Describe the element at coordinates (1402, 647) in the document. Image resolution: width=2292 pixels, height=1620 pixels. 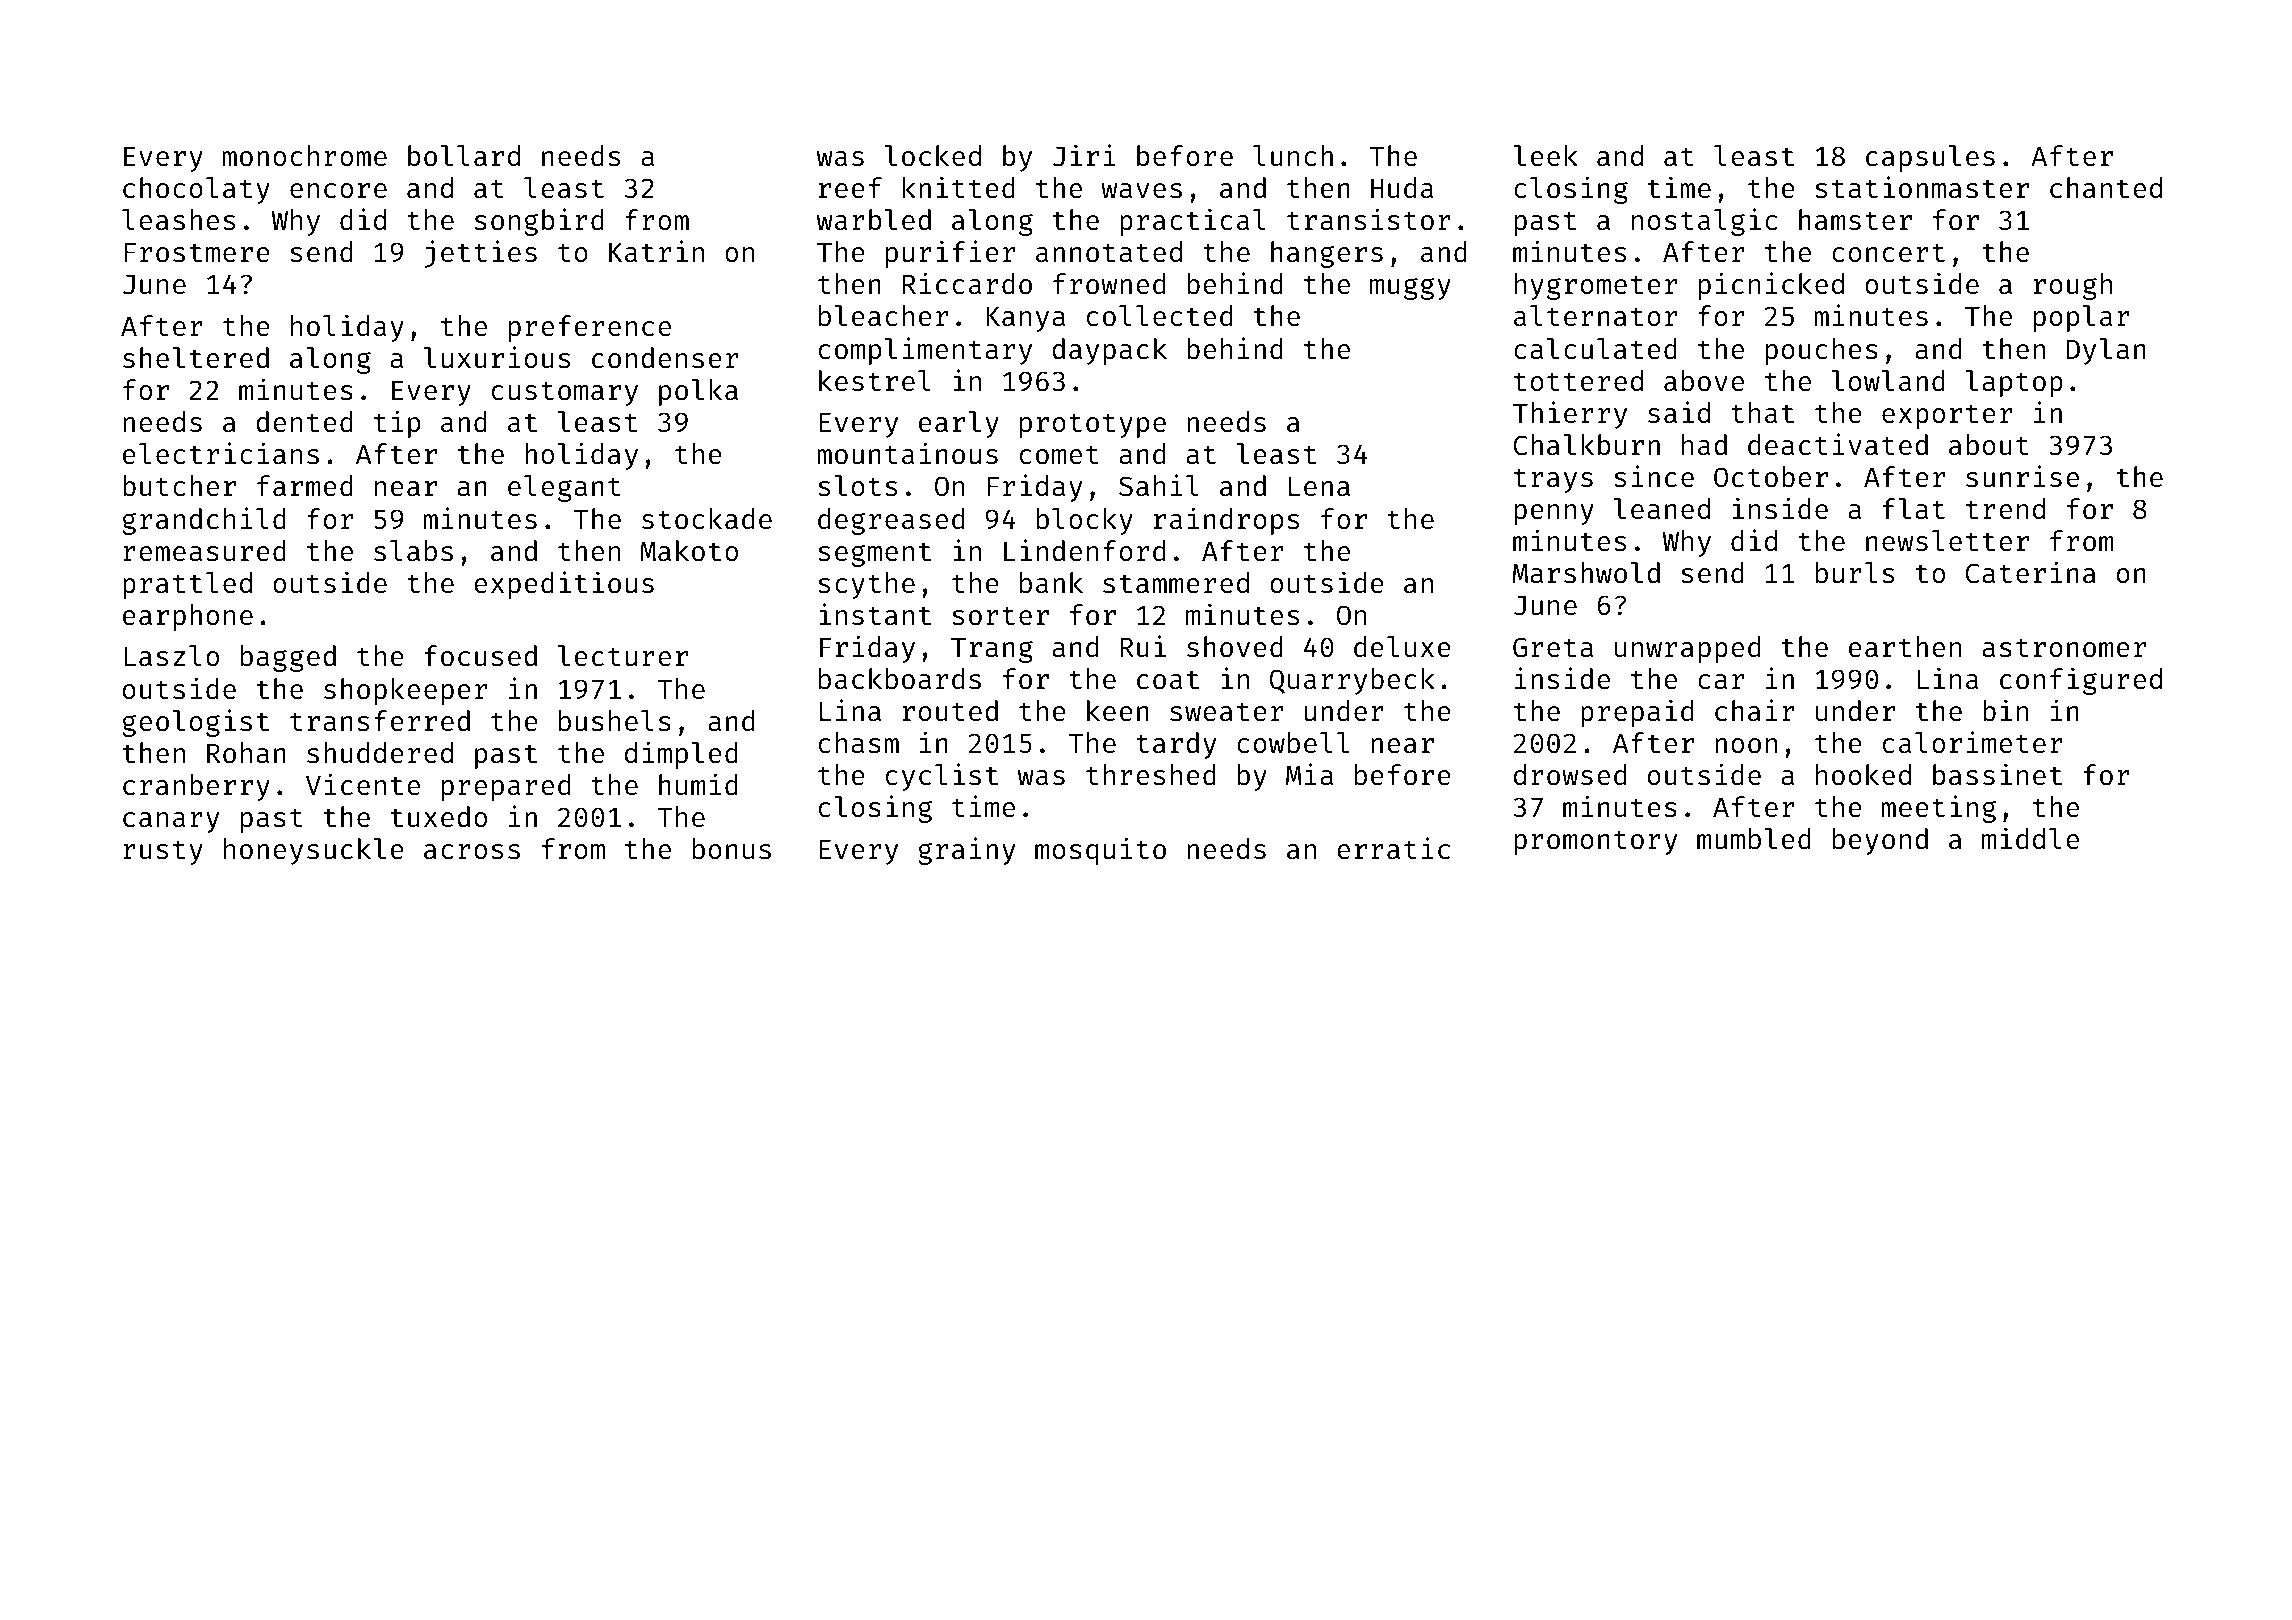
I see `deluxe` at that location.
